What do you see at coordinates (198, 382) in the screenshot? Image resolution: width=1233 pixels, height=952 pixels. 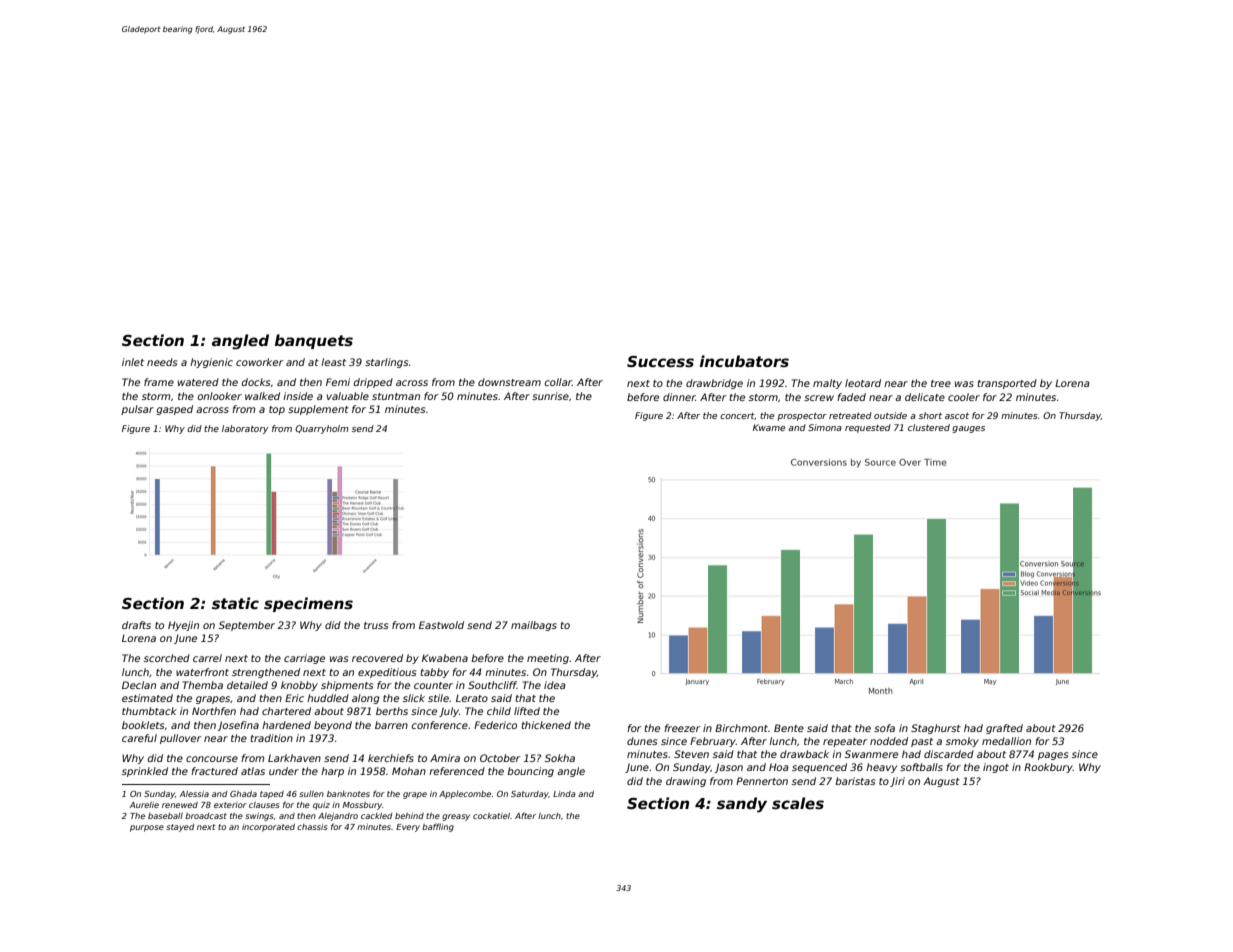 I see `watered` at bounding box center [198, 382].
